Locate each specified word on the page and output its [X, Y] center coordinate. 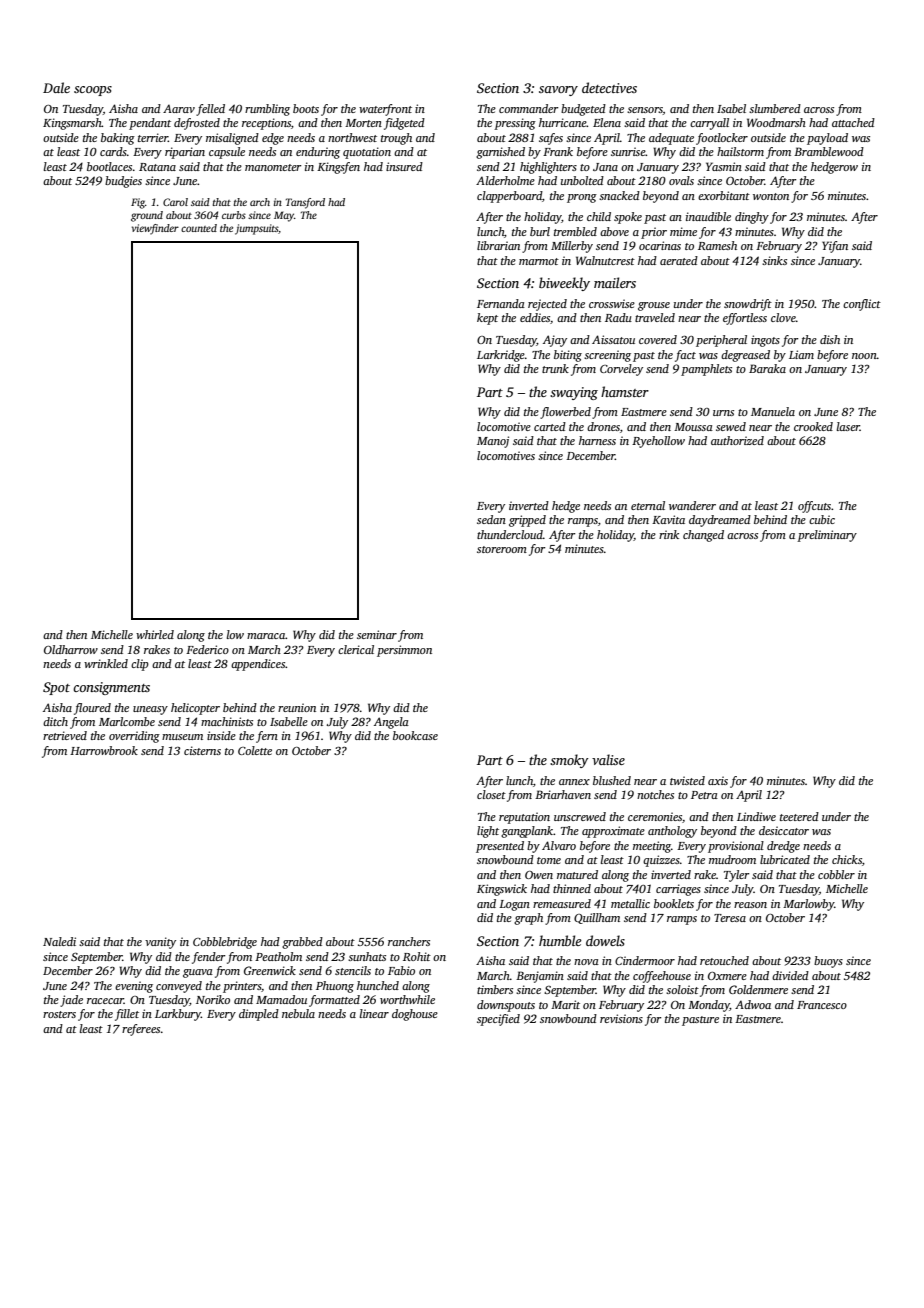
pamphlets [706, 370]
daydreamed [720, 521]
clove [783, 317]
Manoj [493, 442]
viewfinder [155, 229]
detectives [609, 87]
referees [141, 1030]
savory [558, 91]
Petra [704, 795]
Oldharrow [71, 649]
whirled [155, 634]
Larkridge [501, 356]
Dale [56, 87]
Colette [255, 750]
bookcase [415, 735]
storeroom [502, 549]
